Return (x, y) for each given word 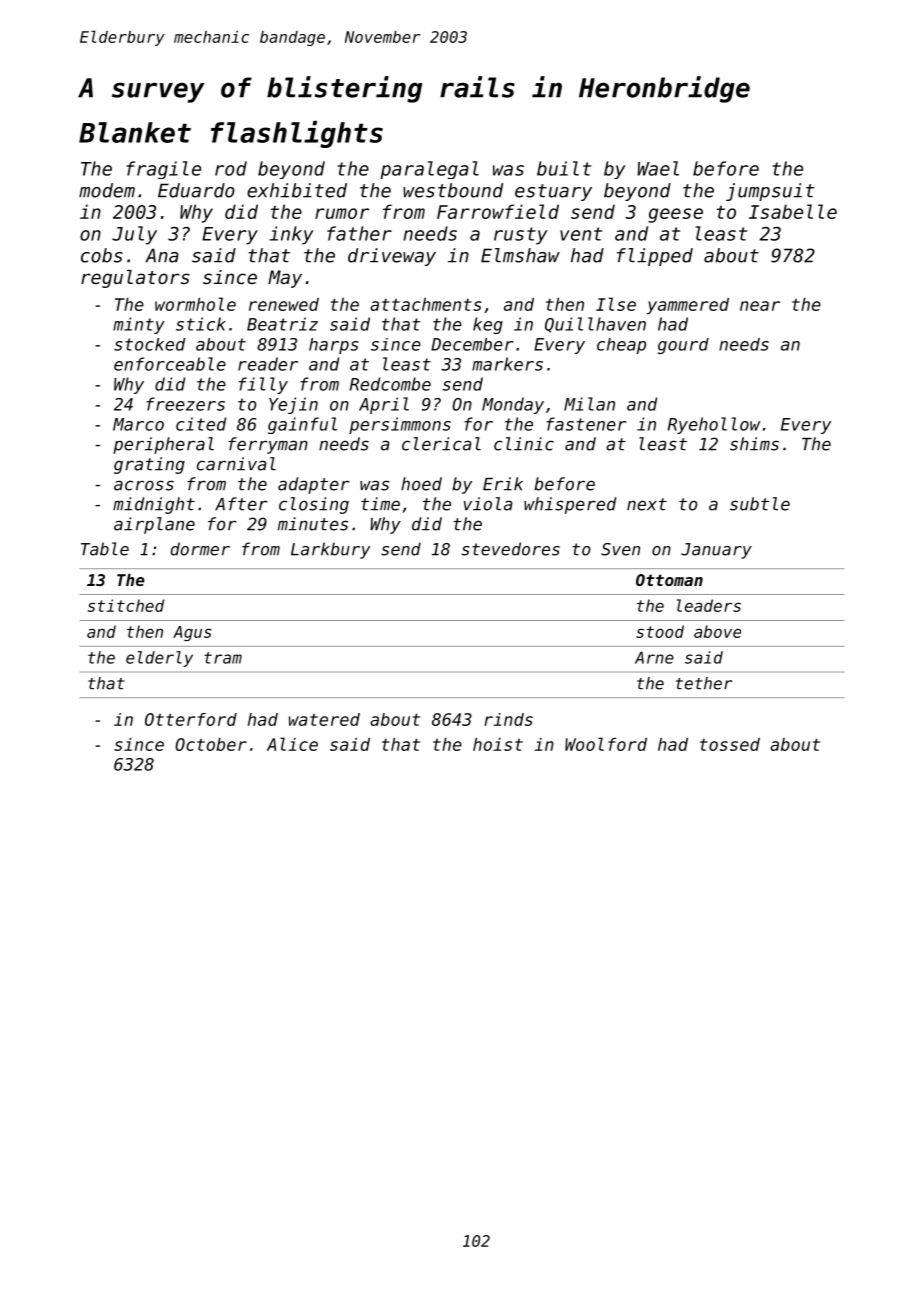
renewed (284, 304)
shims (754, 444)
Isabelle (793, 211)
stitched (126, 605)
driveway (392, 257)
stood (660, 631)
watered (324, 719)
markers (507, 364)
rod (231, 168)
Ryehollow (714, 425)
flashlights (297, 134)
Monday (513, 405)
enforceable (170, 364)
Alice (292, 744)
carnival (236, 464)
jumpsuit (770, 192)
